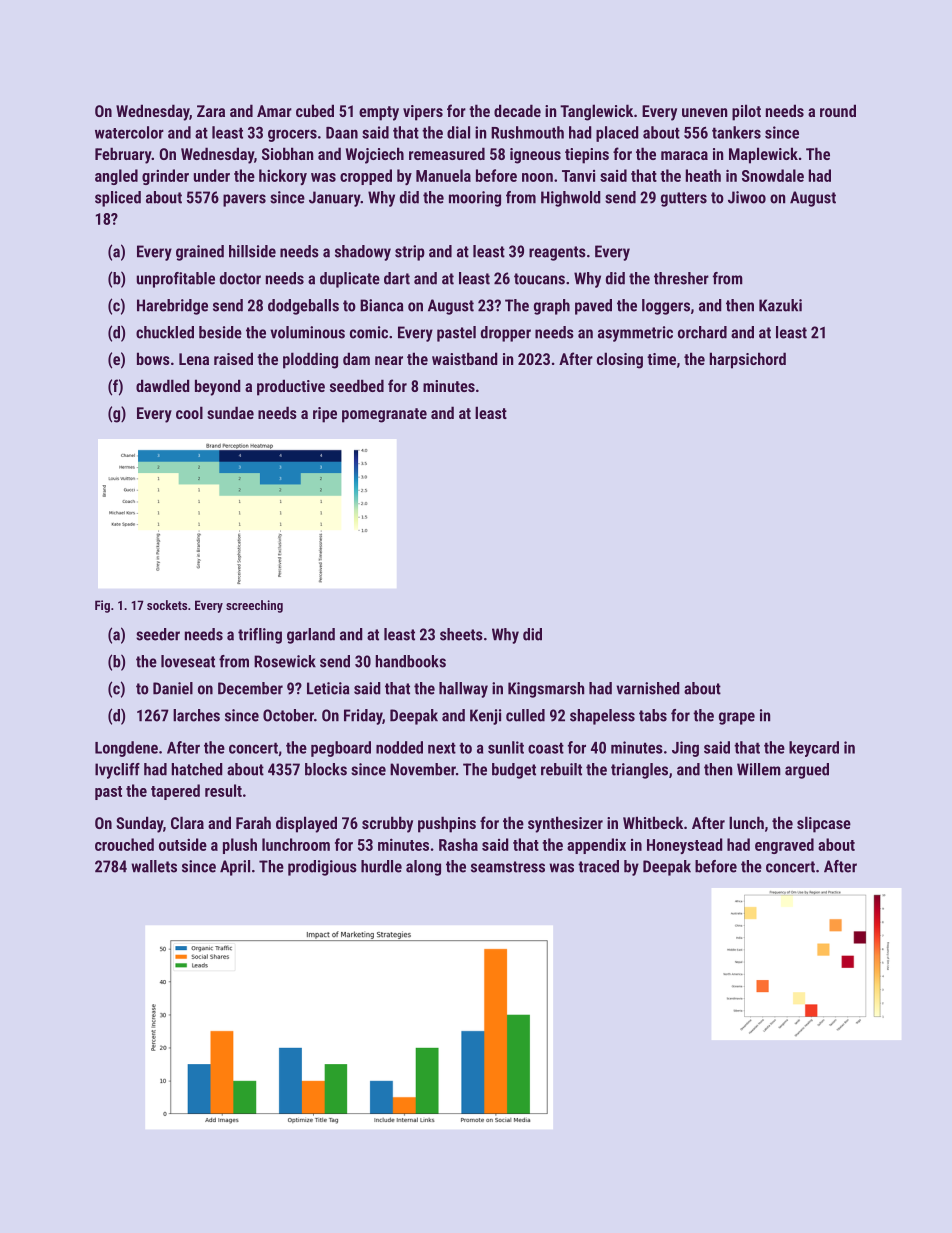 The height and width of the screenshot is (1233, 952). Describe the element at coordinates (188, 661) in the screenshot. I see `loveseat` at that location.
